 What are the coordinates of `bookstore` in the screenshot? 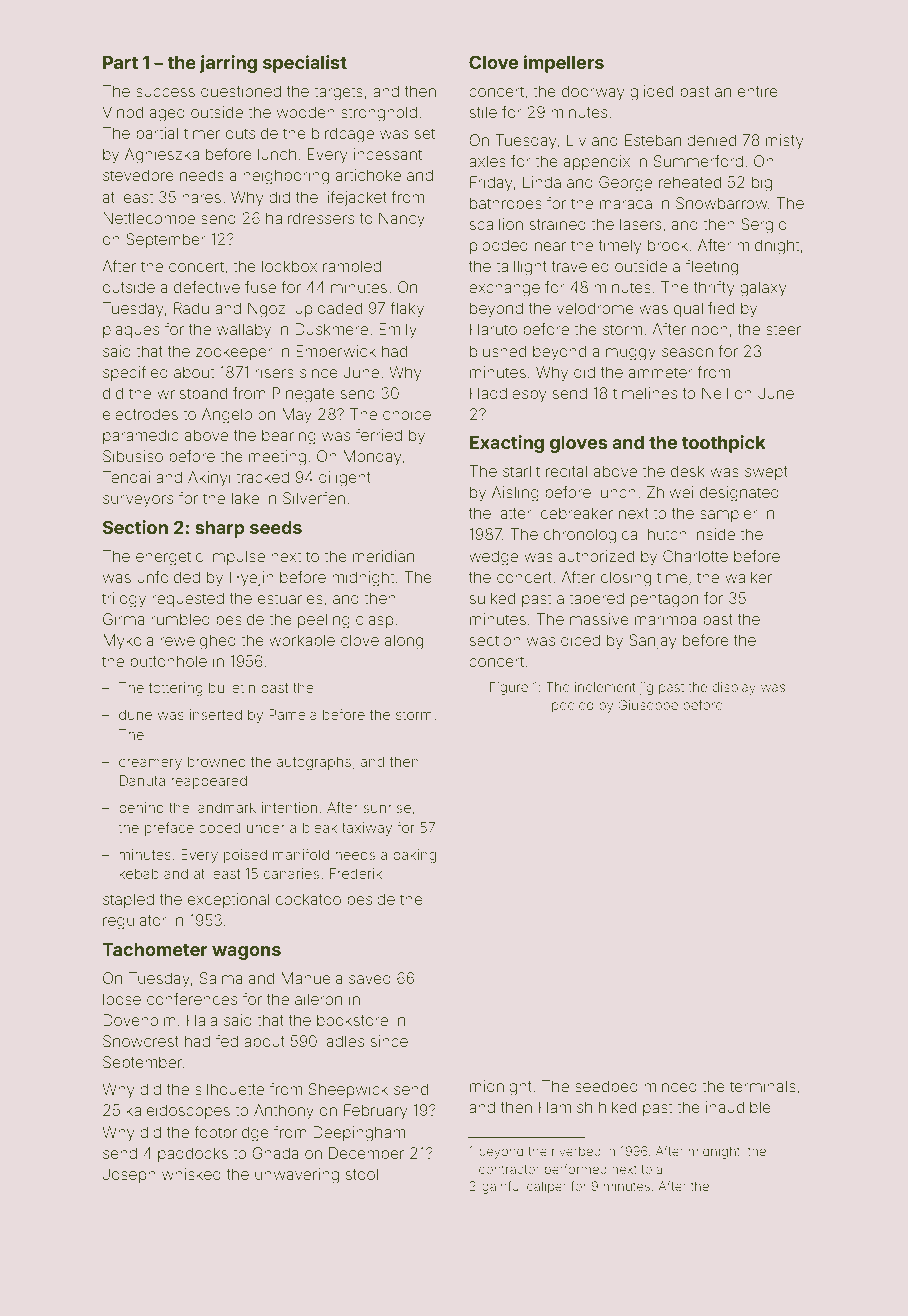 It's located at (352, 1020).
